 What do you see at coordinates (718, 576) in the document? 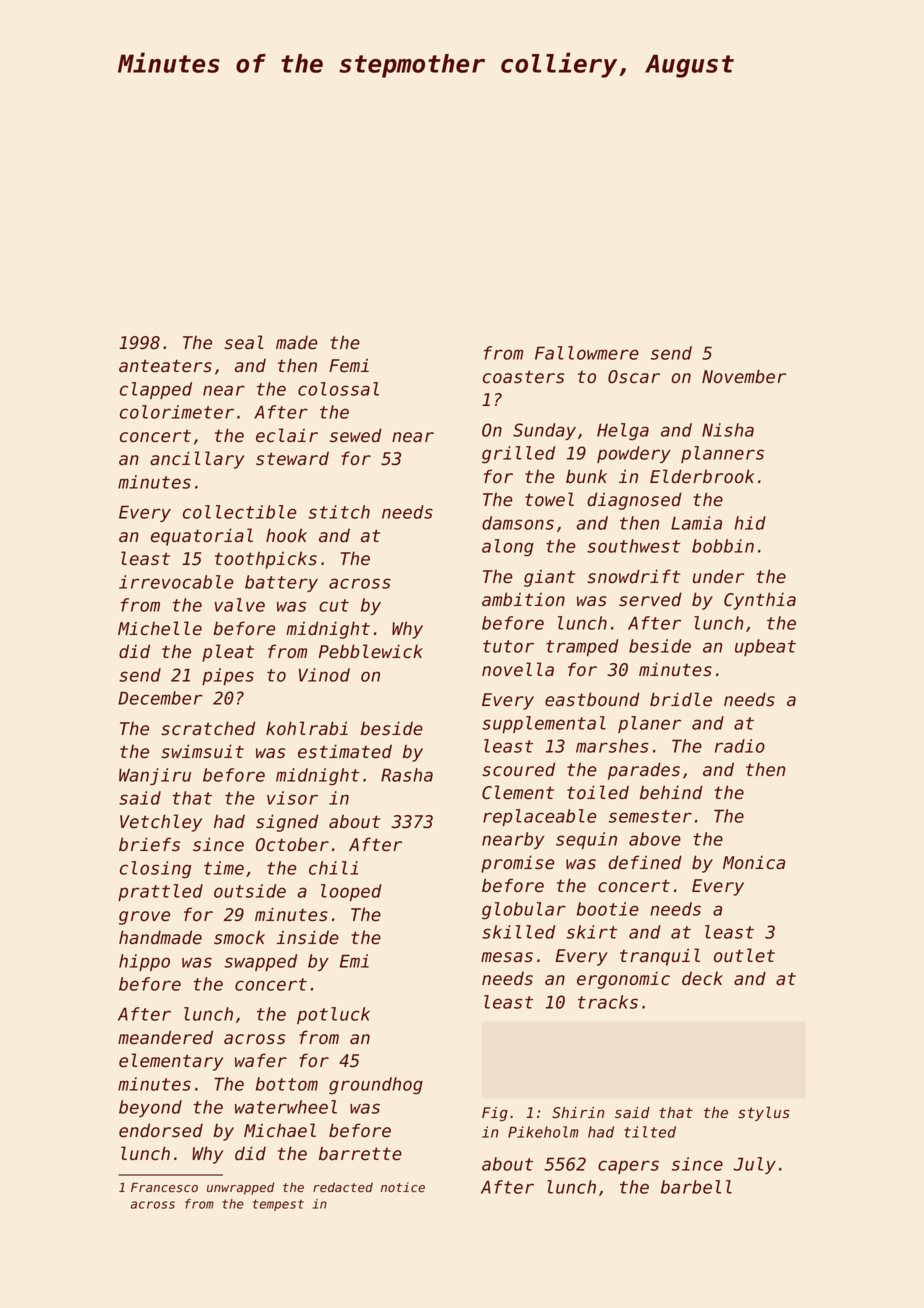
I see `under` at bounding box center [718, 576].
